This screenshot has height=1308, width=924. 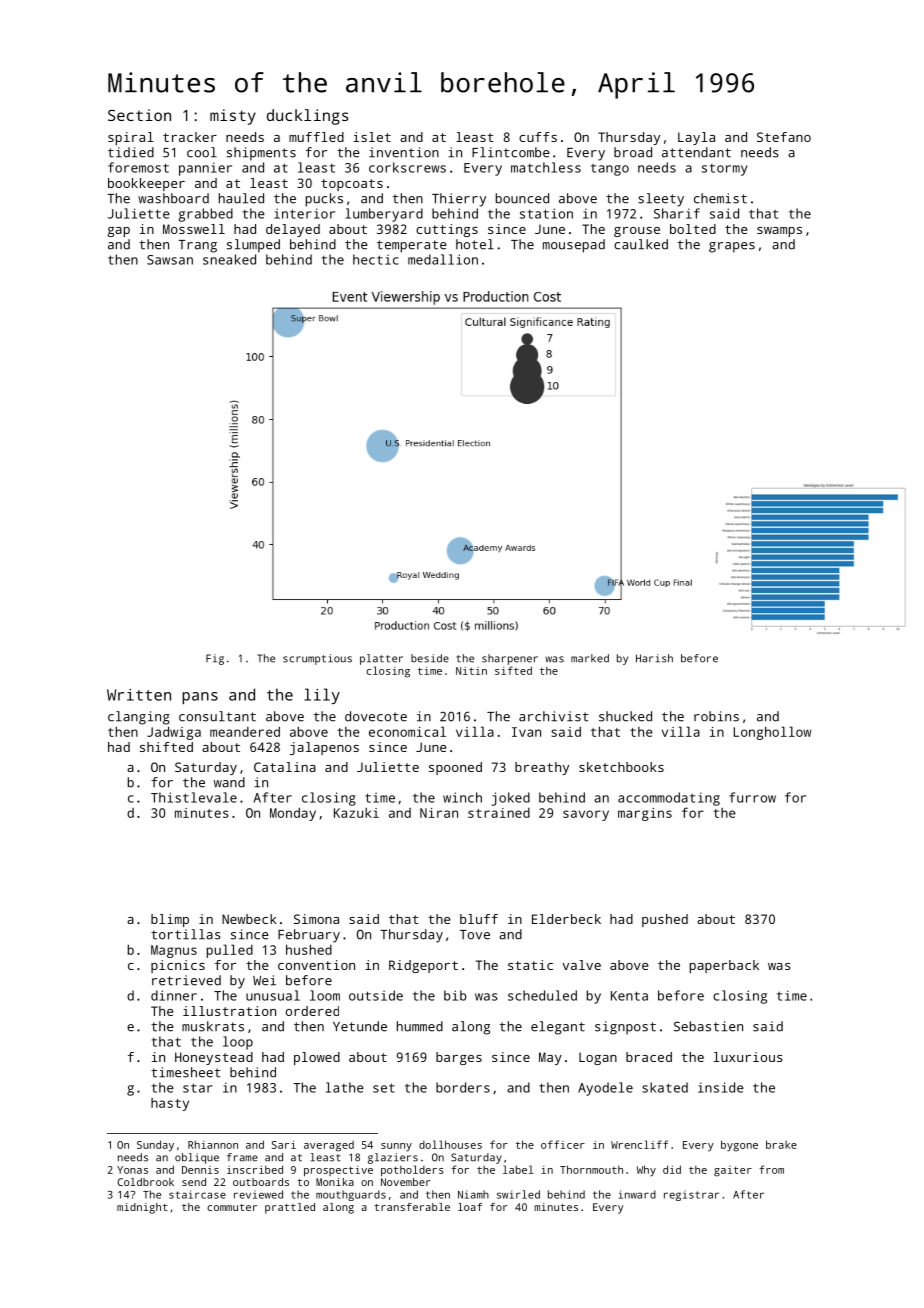 What do you see at coordinates (696, 138) in the screenshot?
I see `Layla` at bounding box center [696, 138].
